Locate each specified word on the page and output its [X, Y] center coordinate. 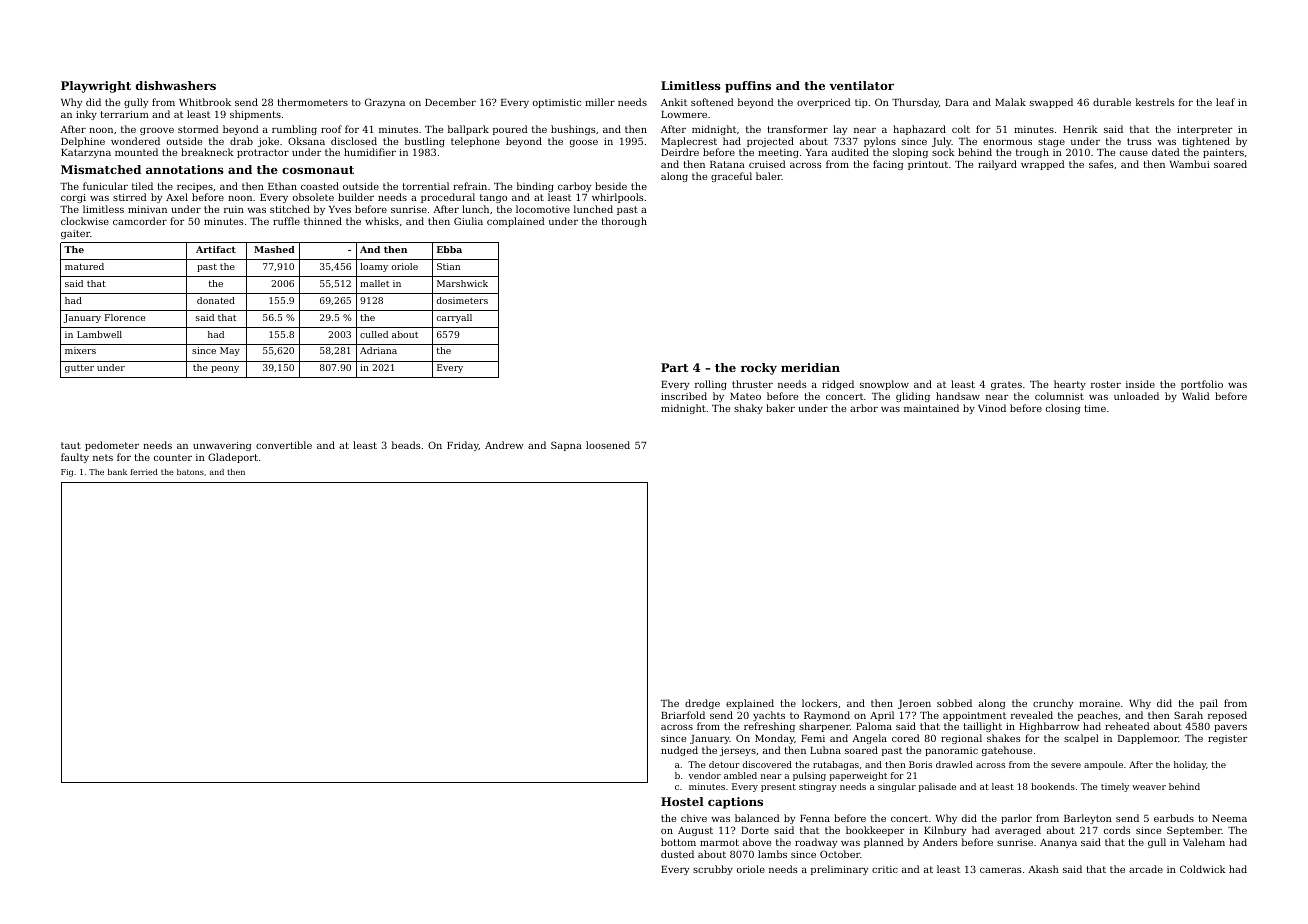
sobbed [954, 703]
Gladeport [233, 458]
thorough [624, 222]
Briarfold [683, 715]
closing [1063, 409]
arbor [864, 408]
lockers [820, 703]
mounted [136, 152]
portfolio [1202, 385]
